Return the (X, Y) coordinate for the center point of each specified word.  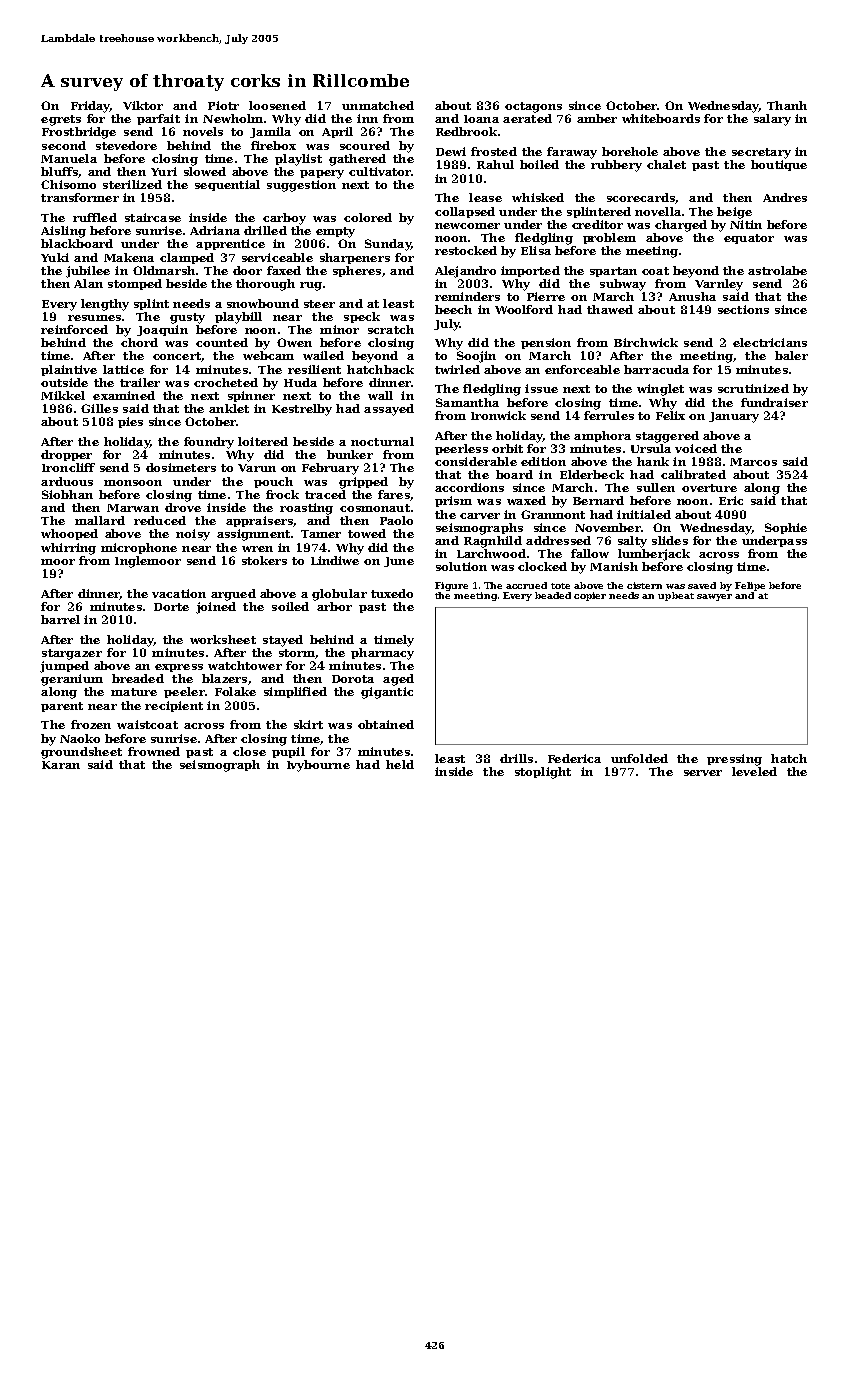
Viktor (143, 105)
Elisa (536, 250)
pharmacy (382, 654)
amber (597, 118)
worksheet (223, 639)
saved (702, 585)
